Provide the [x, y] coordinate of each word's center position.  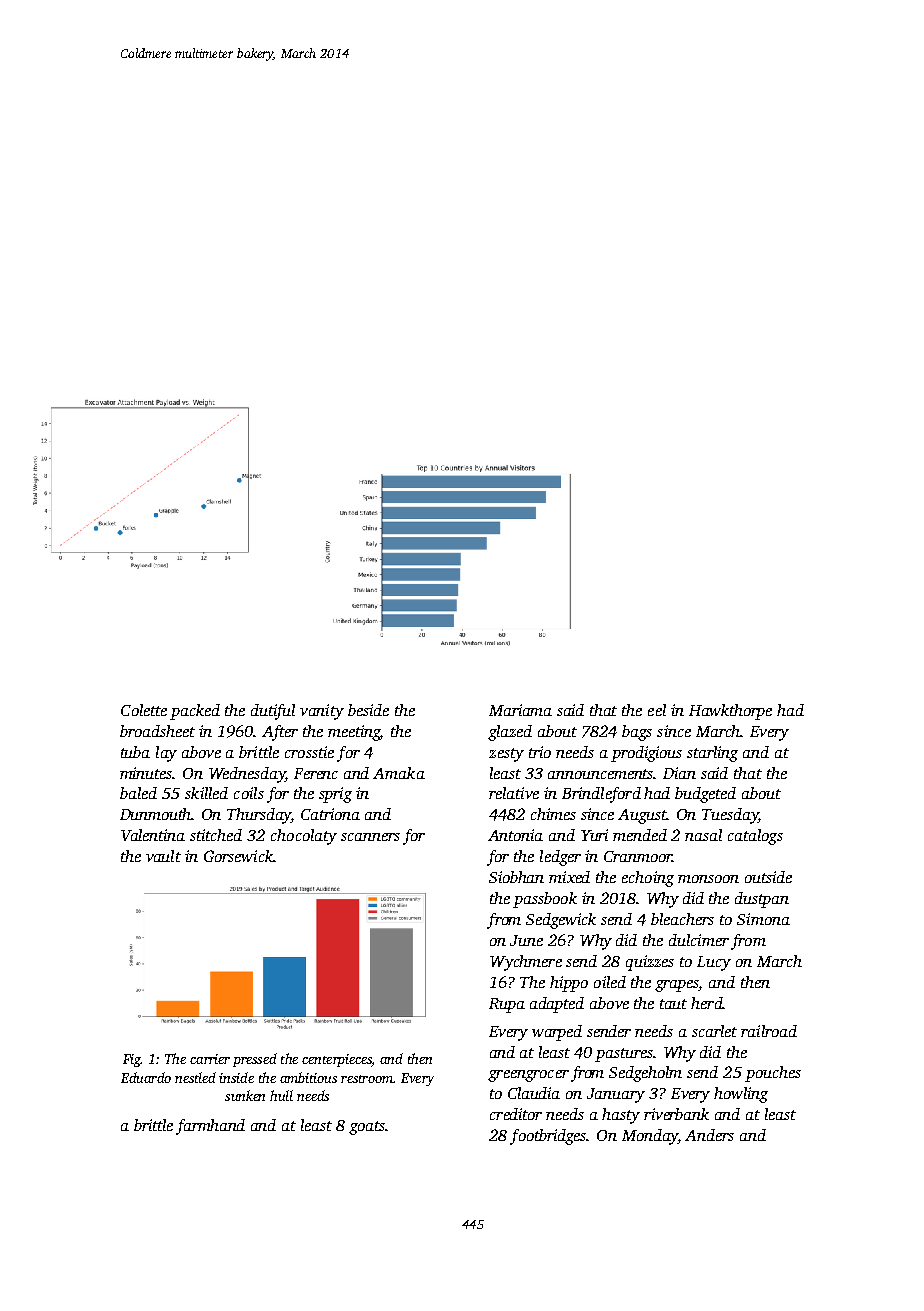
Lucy [714, 963]
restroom [367, 1079]
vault [163, 856]
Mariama [520, 710]
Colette [144, 710]
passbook [545, 900]
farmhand [210, 1127]
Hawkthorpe [730, 712]
